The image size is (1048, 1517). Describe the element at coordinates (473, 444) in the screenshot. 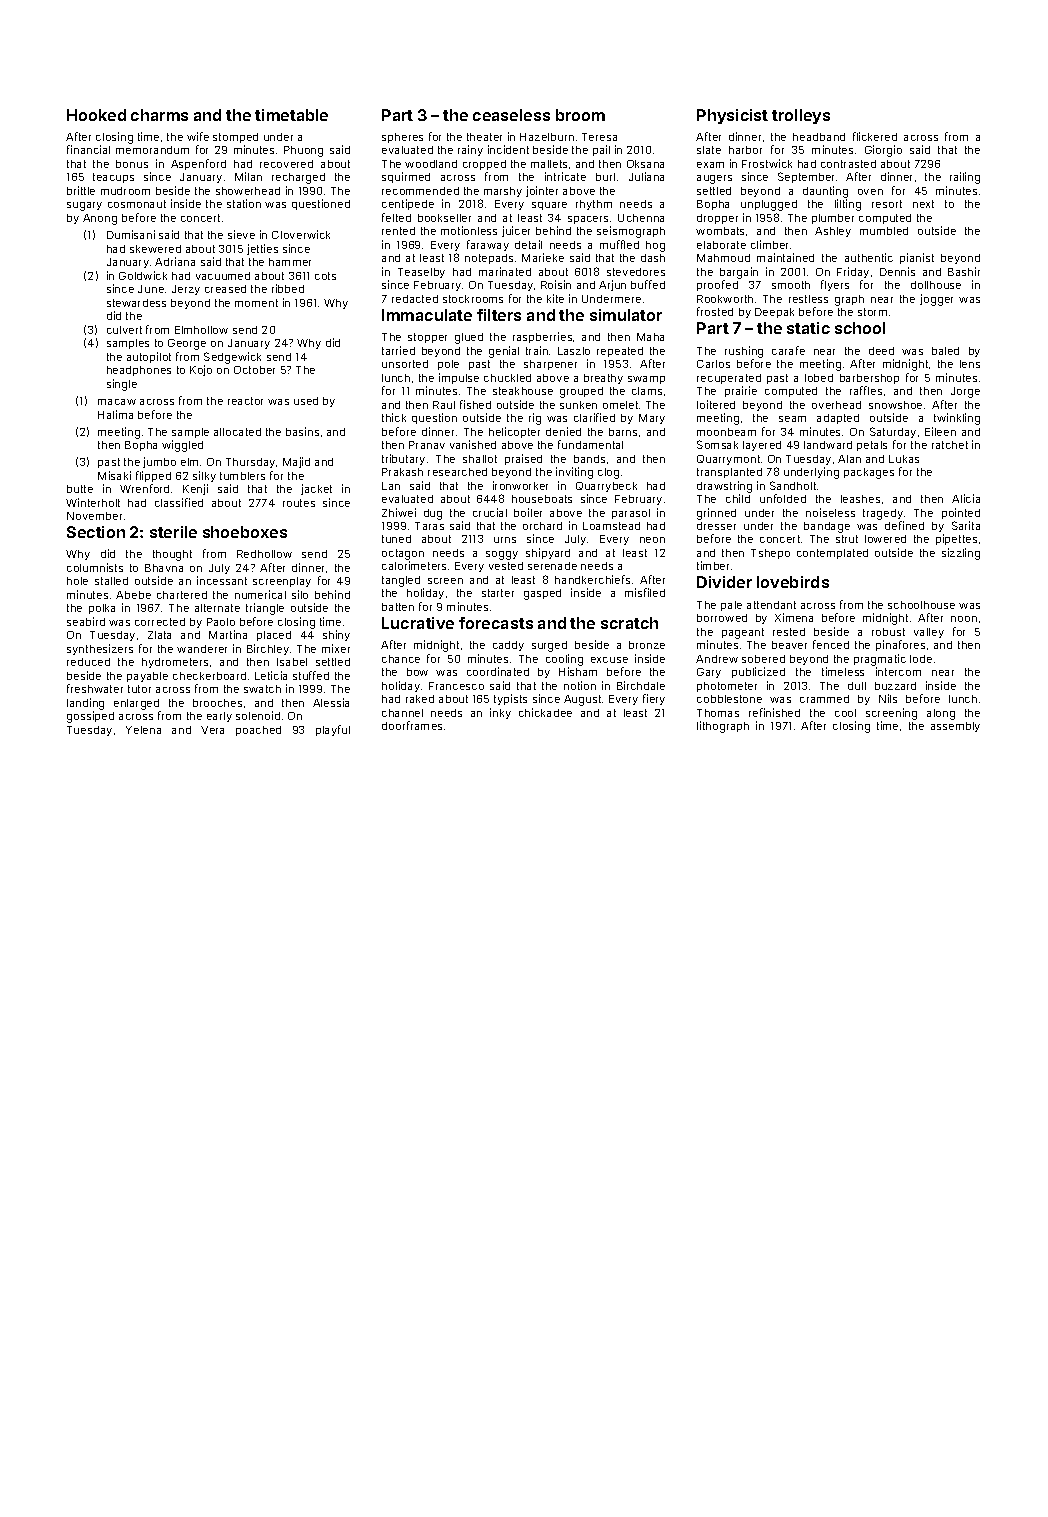

I see `vanished` at that location.
